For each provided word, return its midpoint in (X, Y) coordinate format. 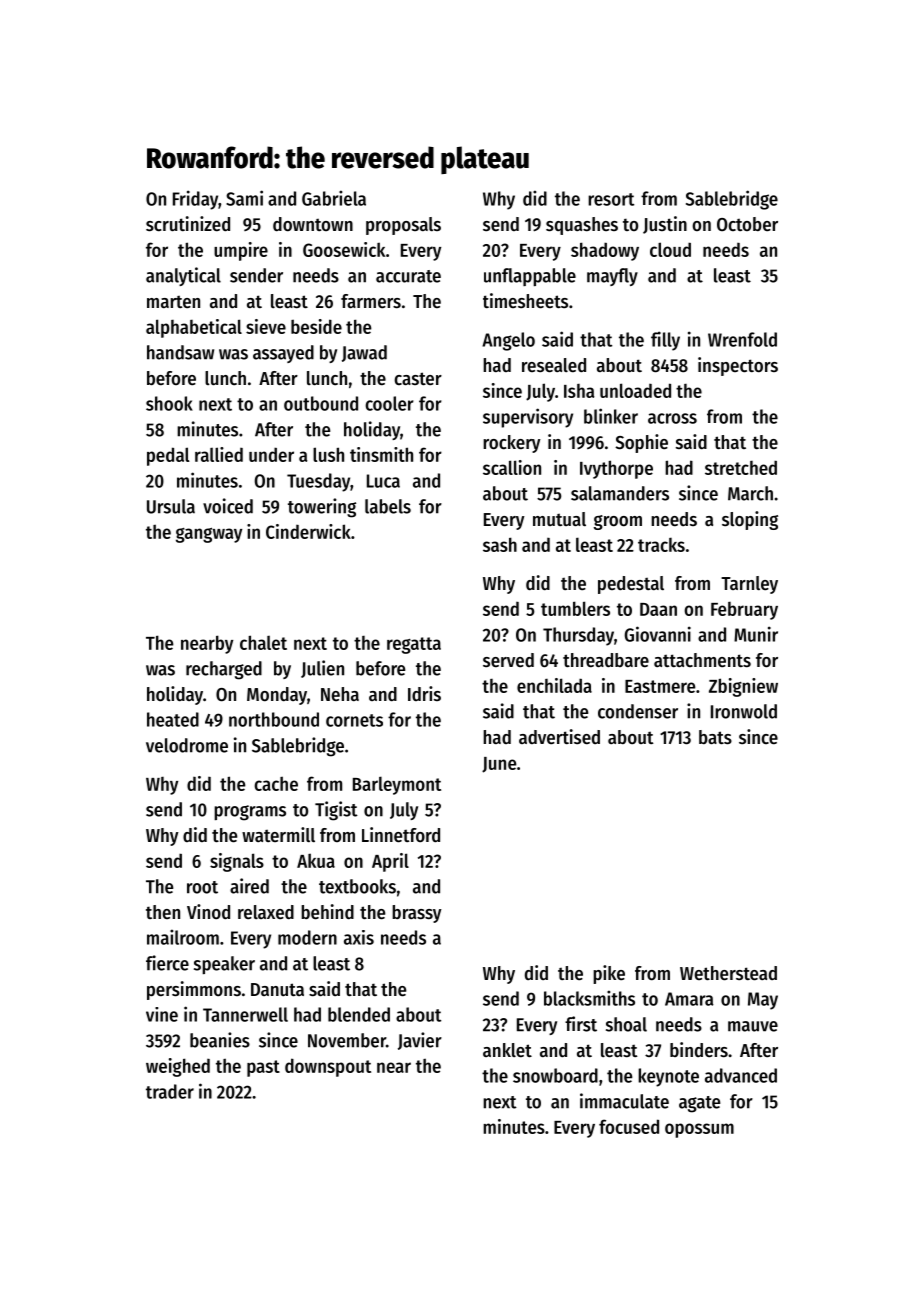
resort (611, 199)
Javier (420, 1041)
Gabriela (334, 198)
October (747, 224)
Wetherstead (728, 973)
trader (170, 1091)
